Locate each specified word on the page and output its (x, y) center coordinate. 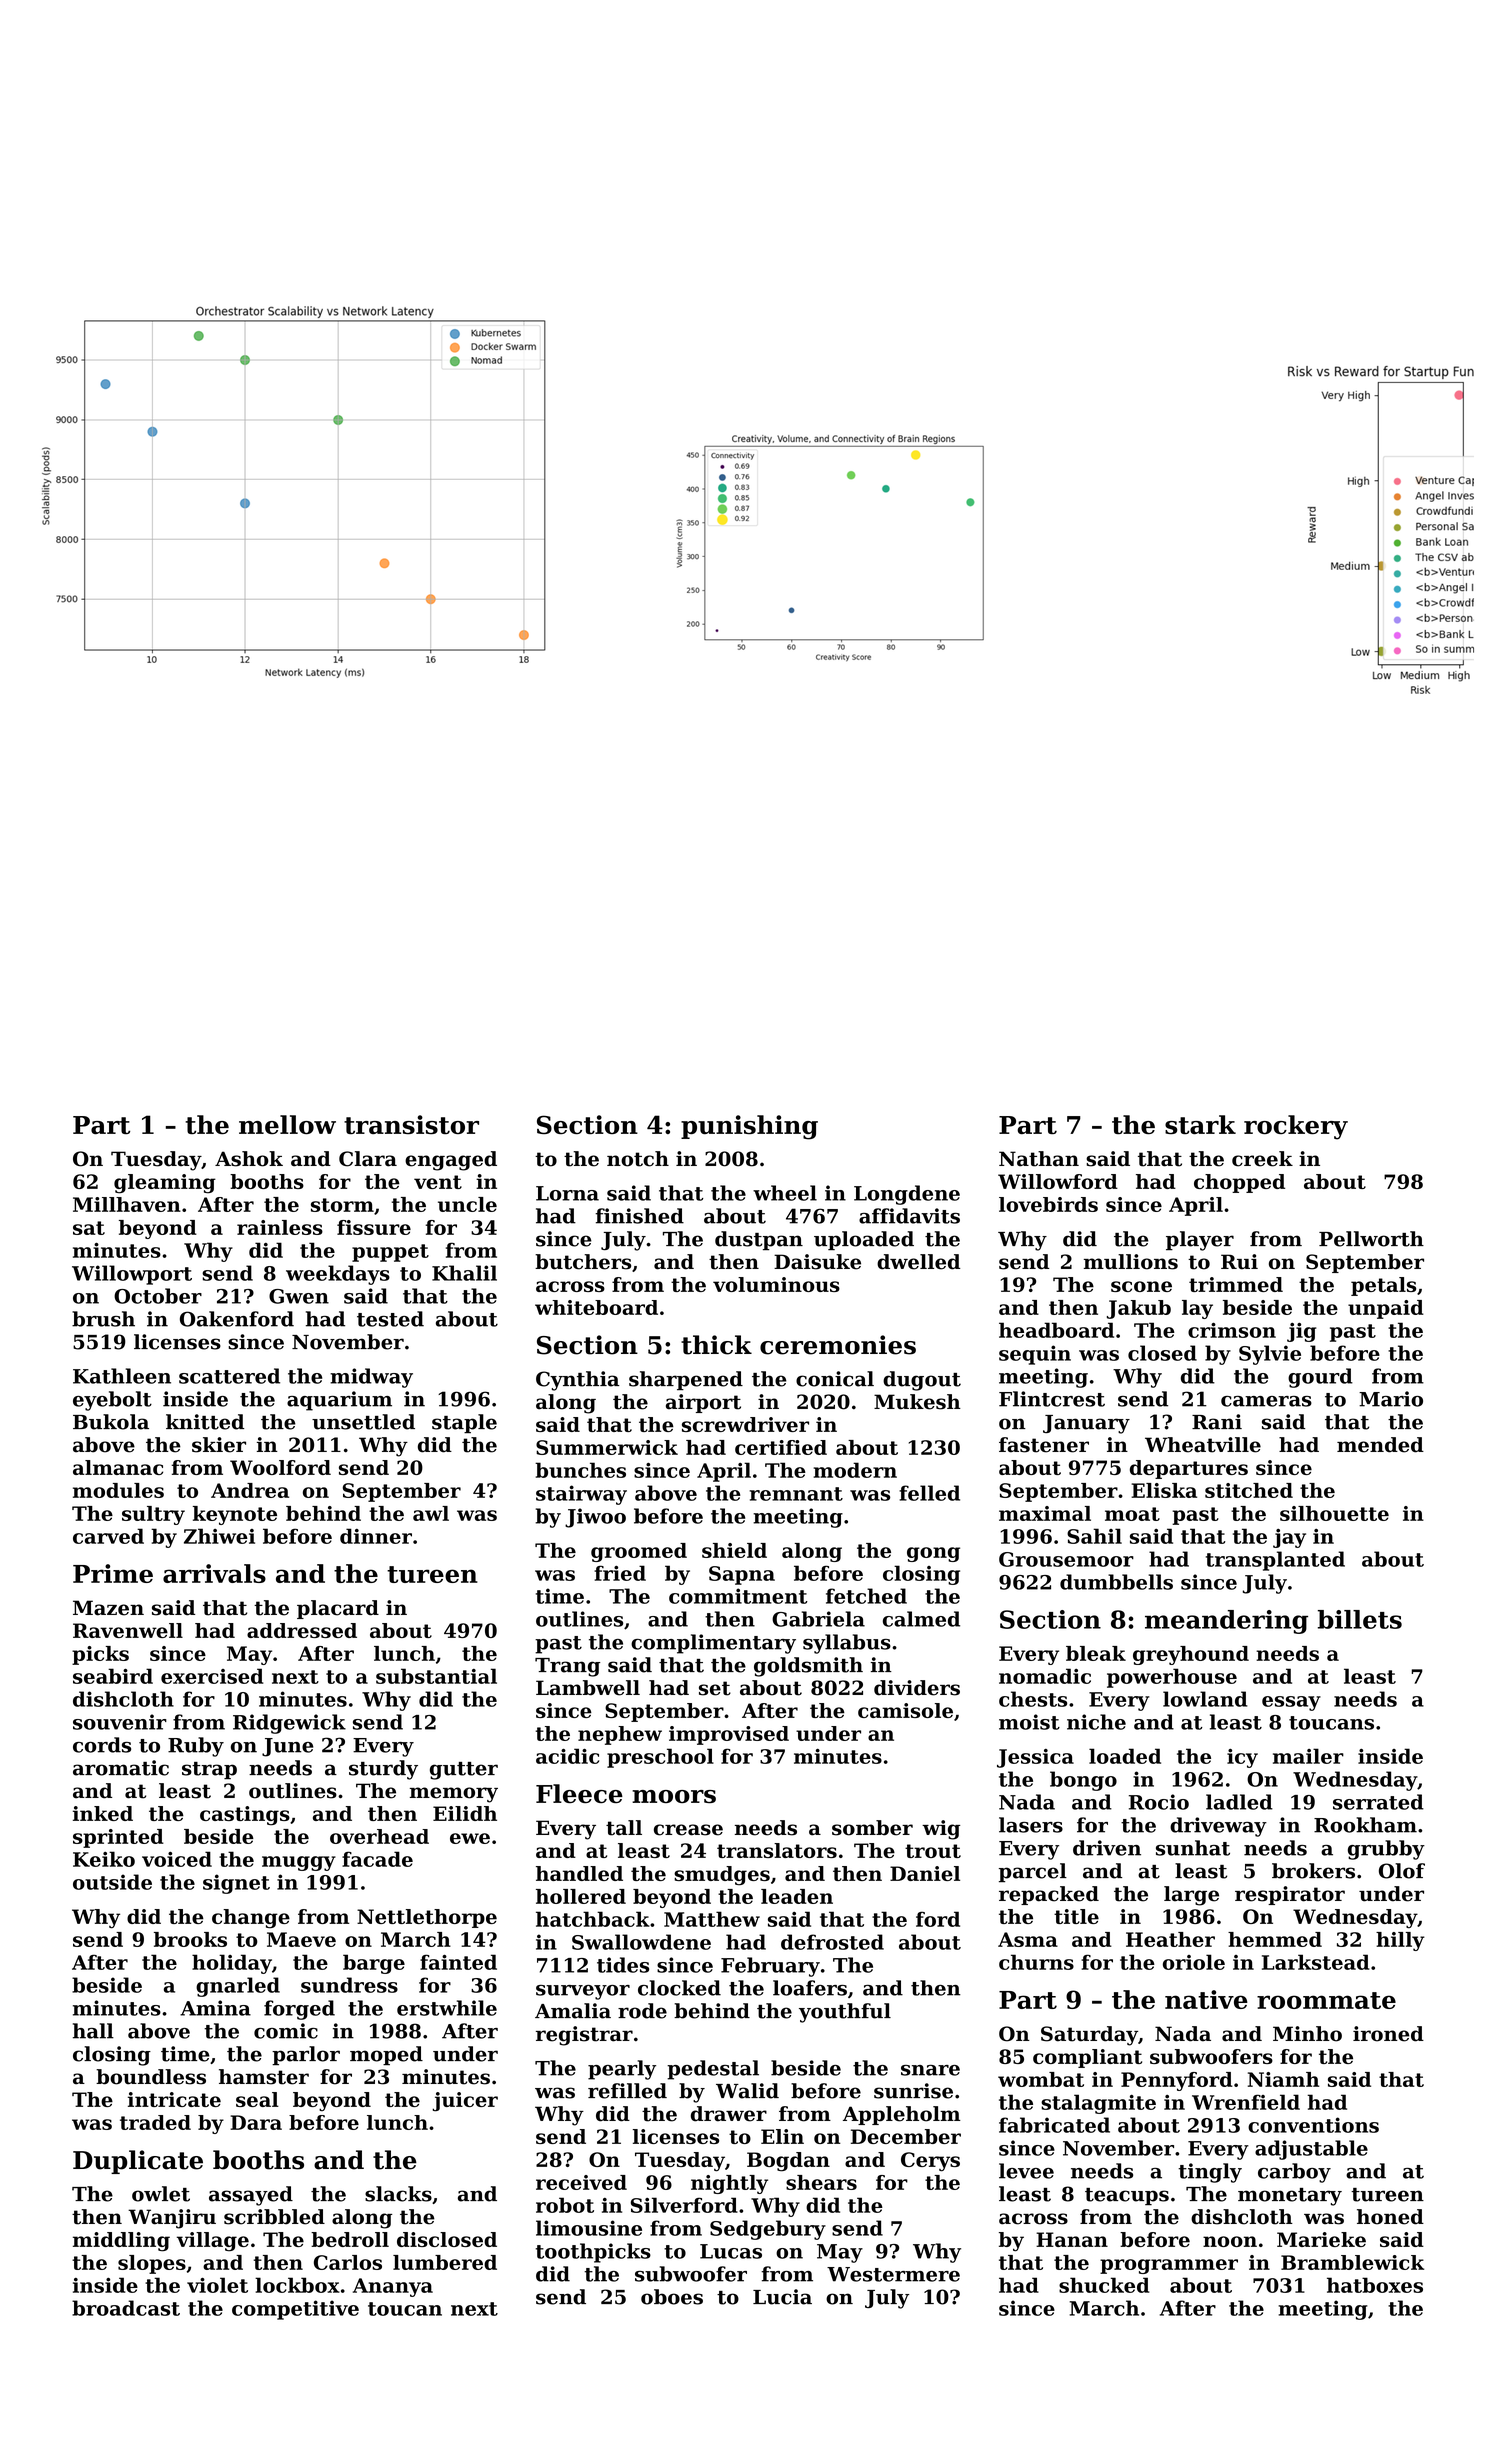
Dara (256, 2122)
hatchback (593, 1919)
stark (1200, 1124)
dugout (922, 1381)
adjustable (1311, 2150)
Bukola (111, 1422)
